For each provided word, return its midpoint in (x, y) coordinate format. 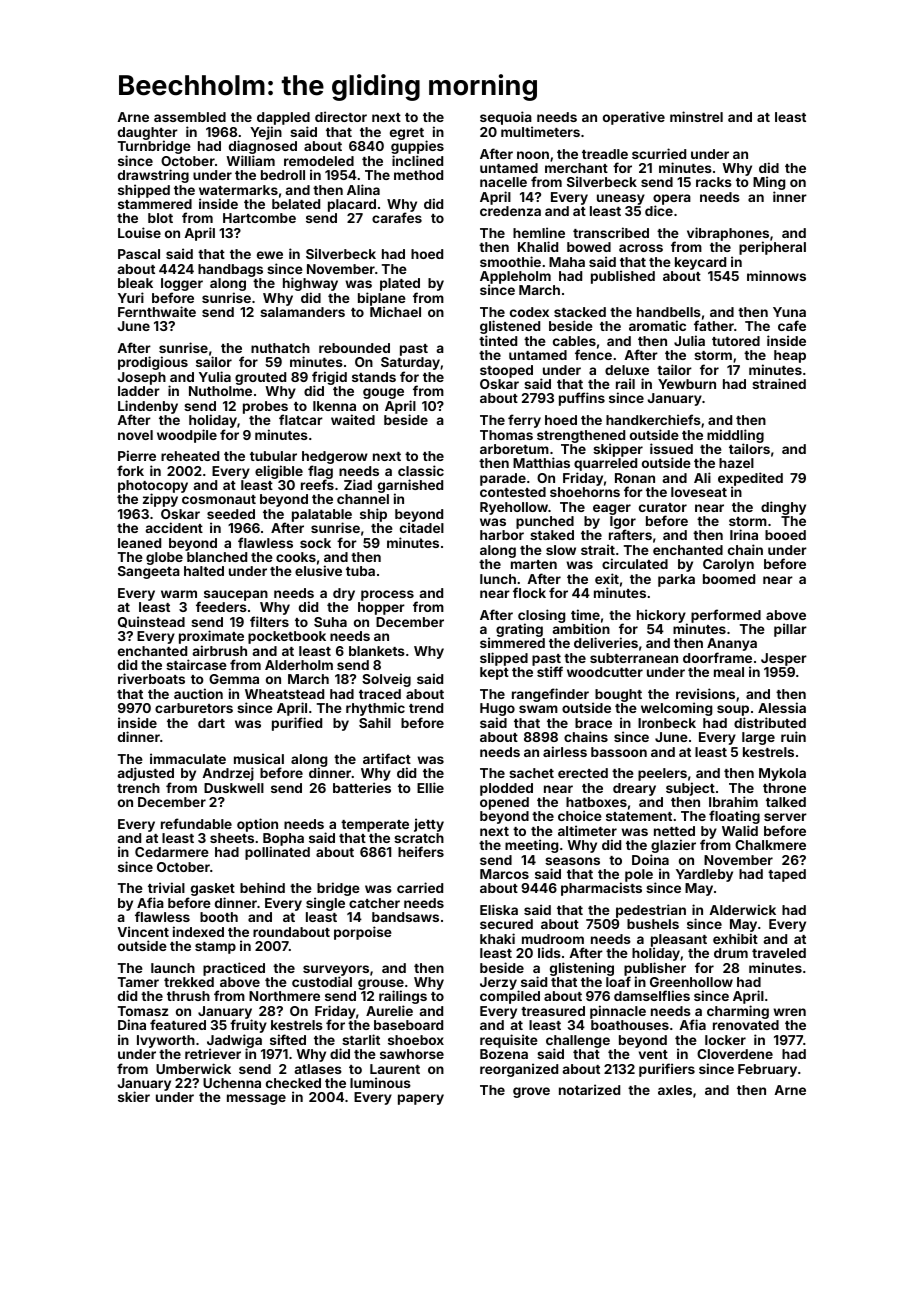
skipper (618, 450)
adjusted (146, 774)
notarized (589, 1089)
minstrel (696, 116)
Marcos (504, 874)
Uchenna (232, 1083)
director (341, 116)
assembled (190, 117)
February (767, 1070)
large (758, 738)
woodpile (187, 436)
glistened (510, 327)
